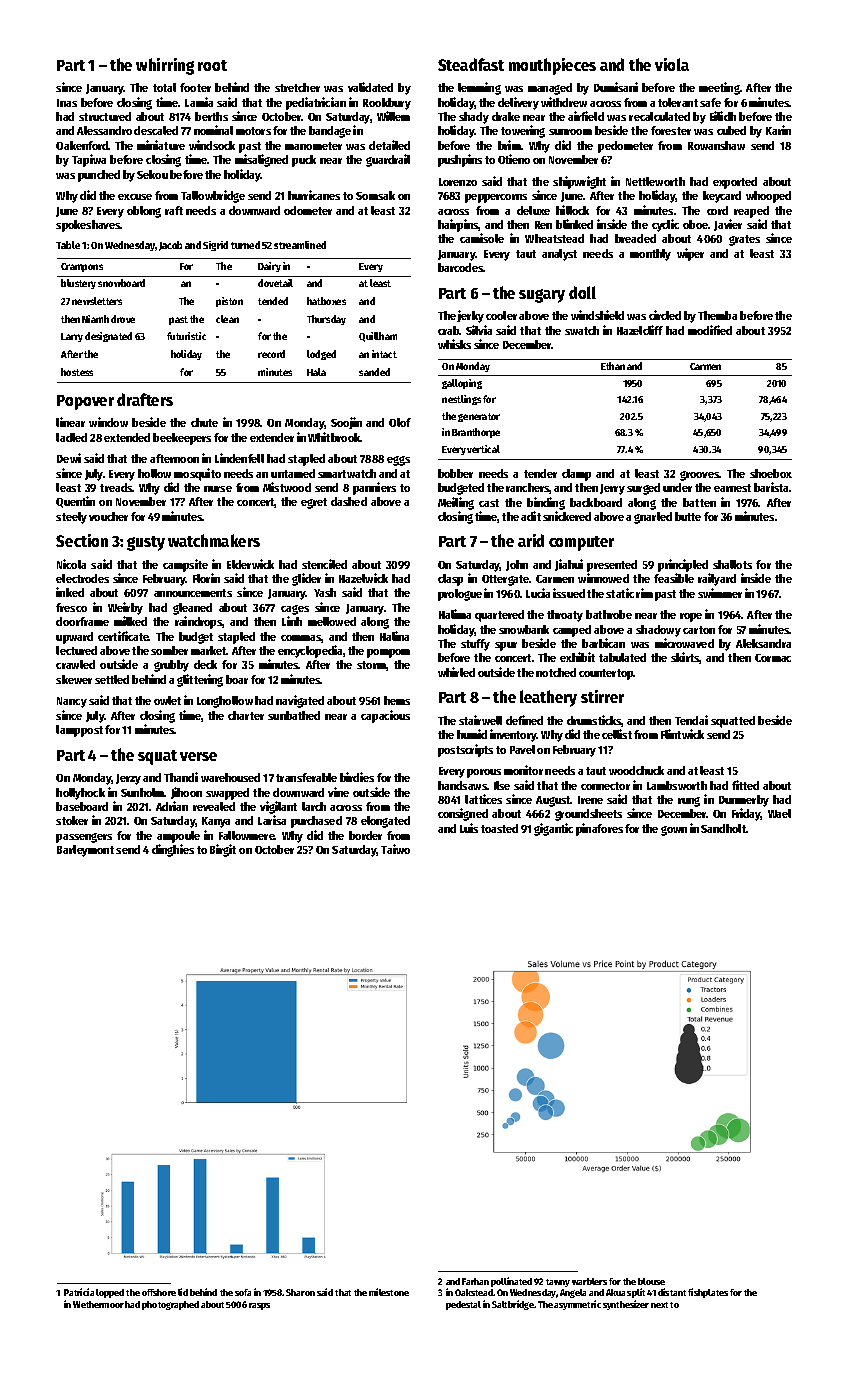 This document has height=1400, width=849. What do you see at coordinates (768, 197) in the document?
I see `whooped` at bounding box center [768, 197].
